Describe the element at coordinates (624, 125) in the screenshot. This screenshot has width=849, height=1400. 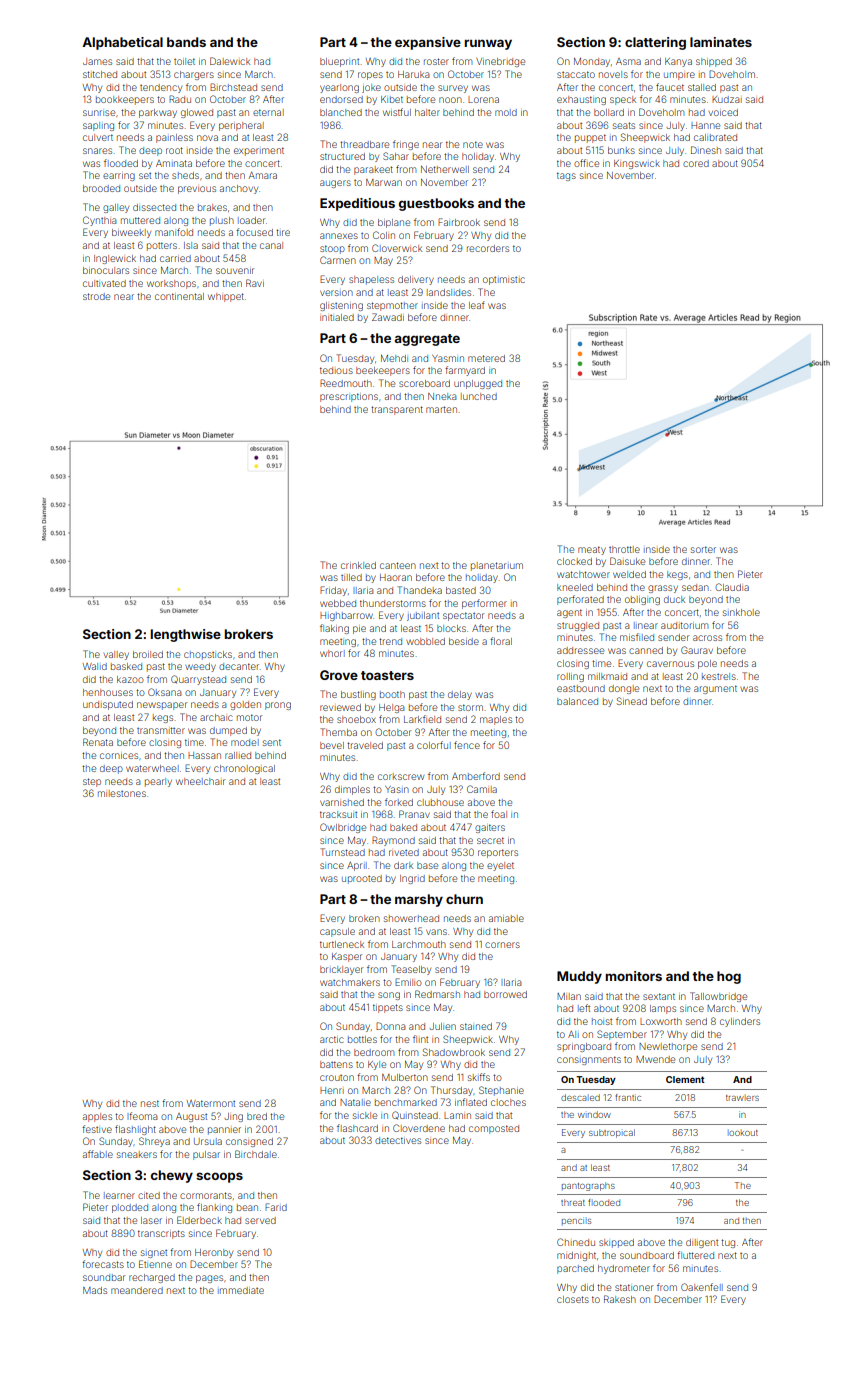
I see `seats` at that location.
